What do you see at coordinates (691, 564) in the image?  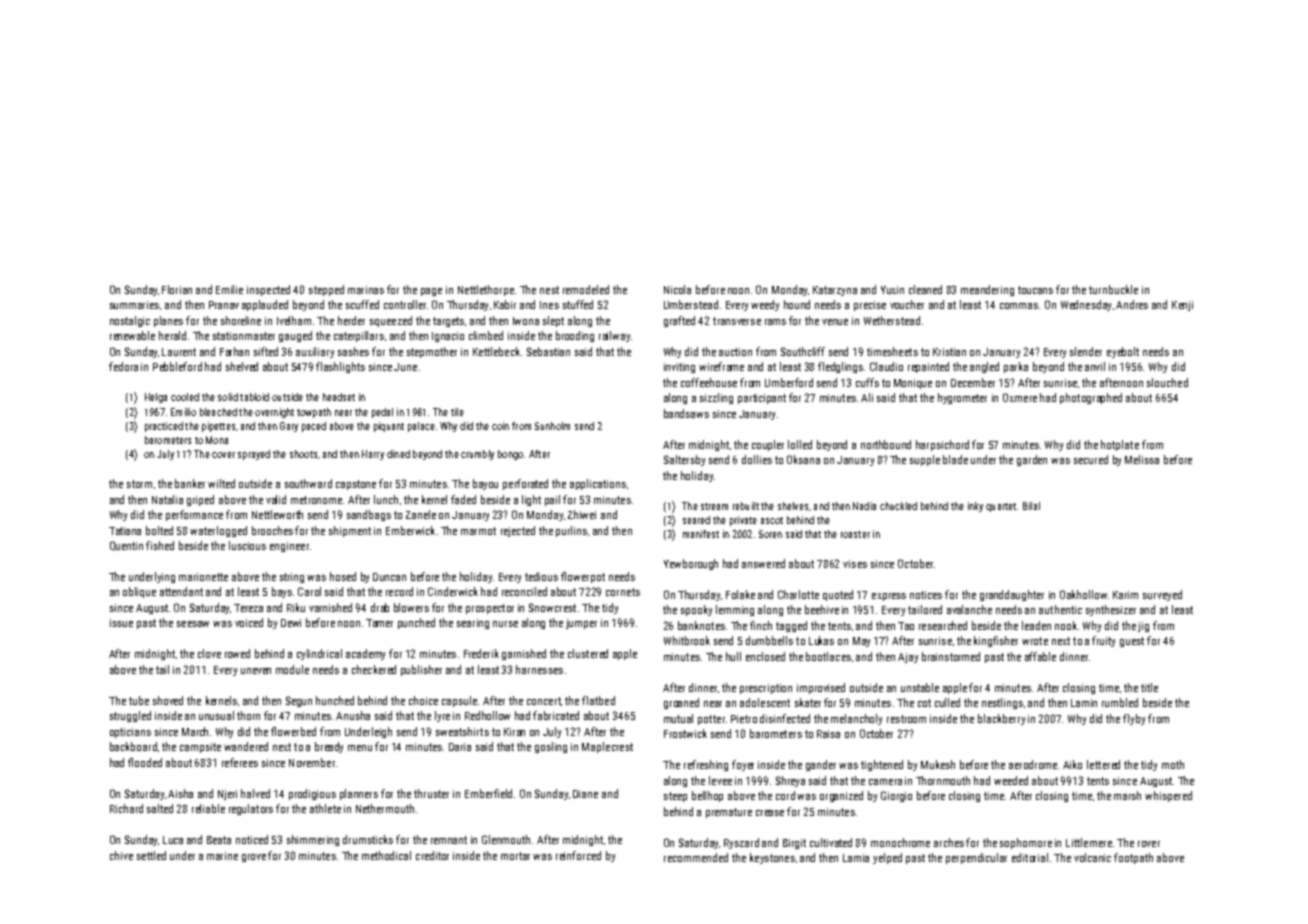 I see `Yewborough` at bounding box center [691, 564].
